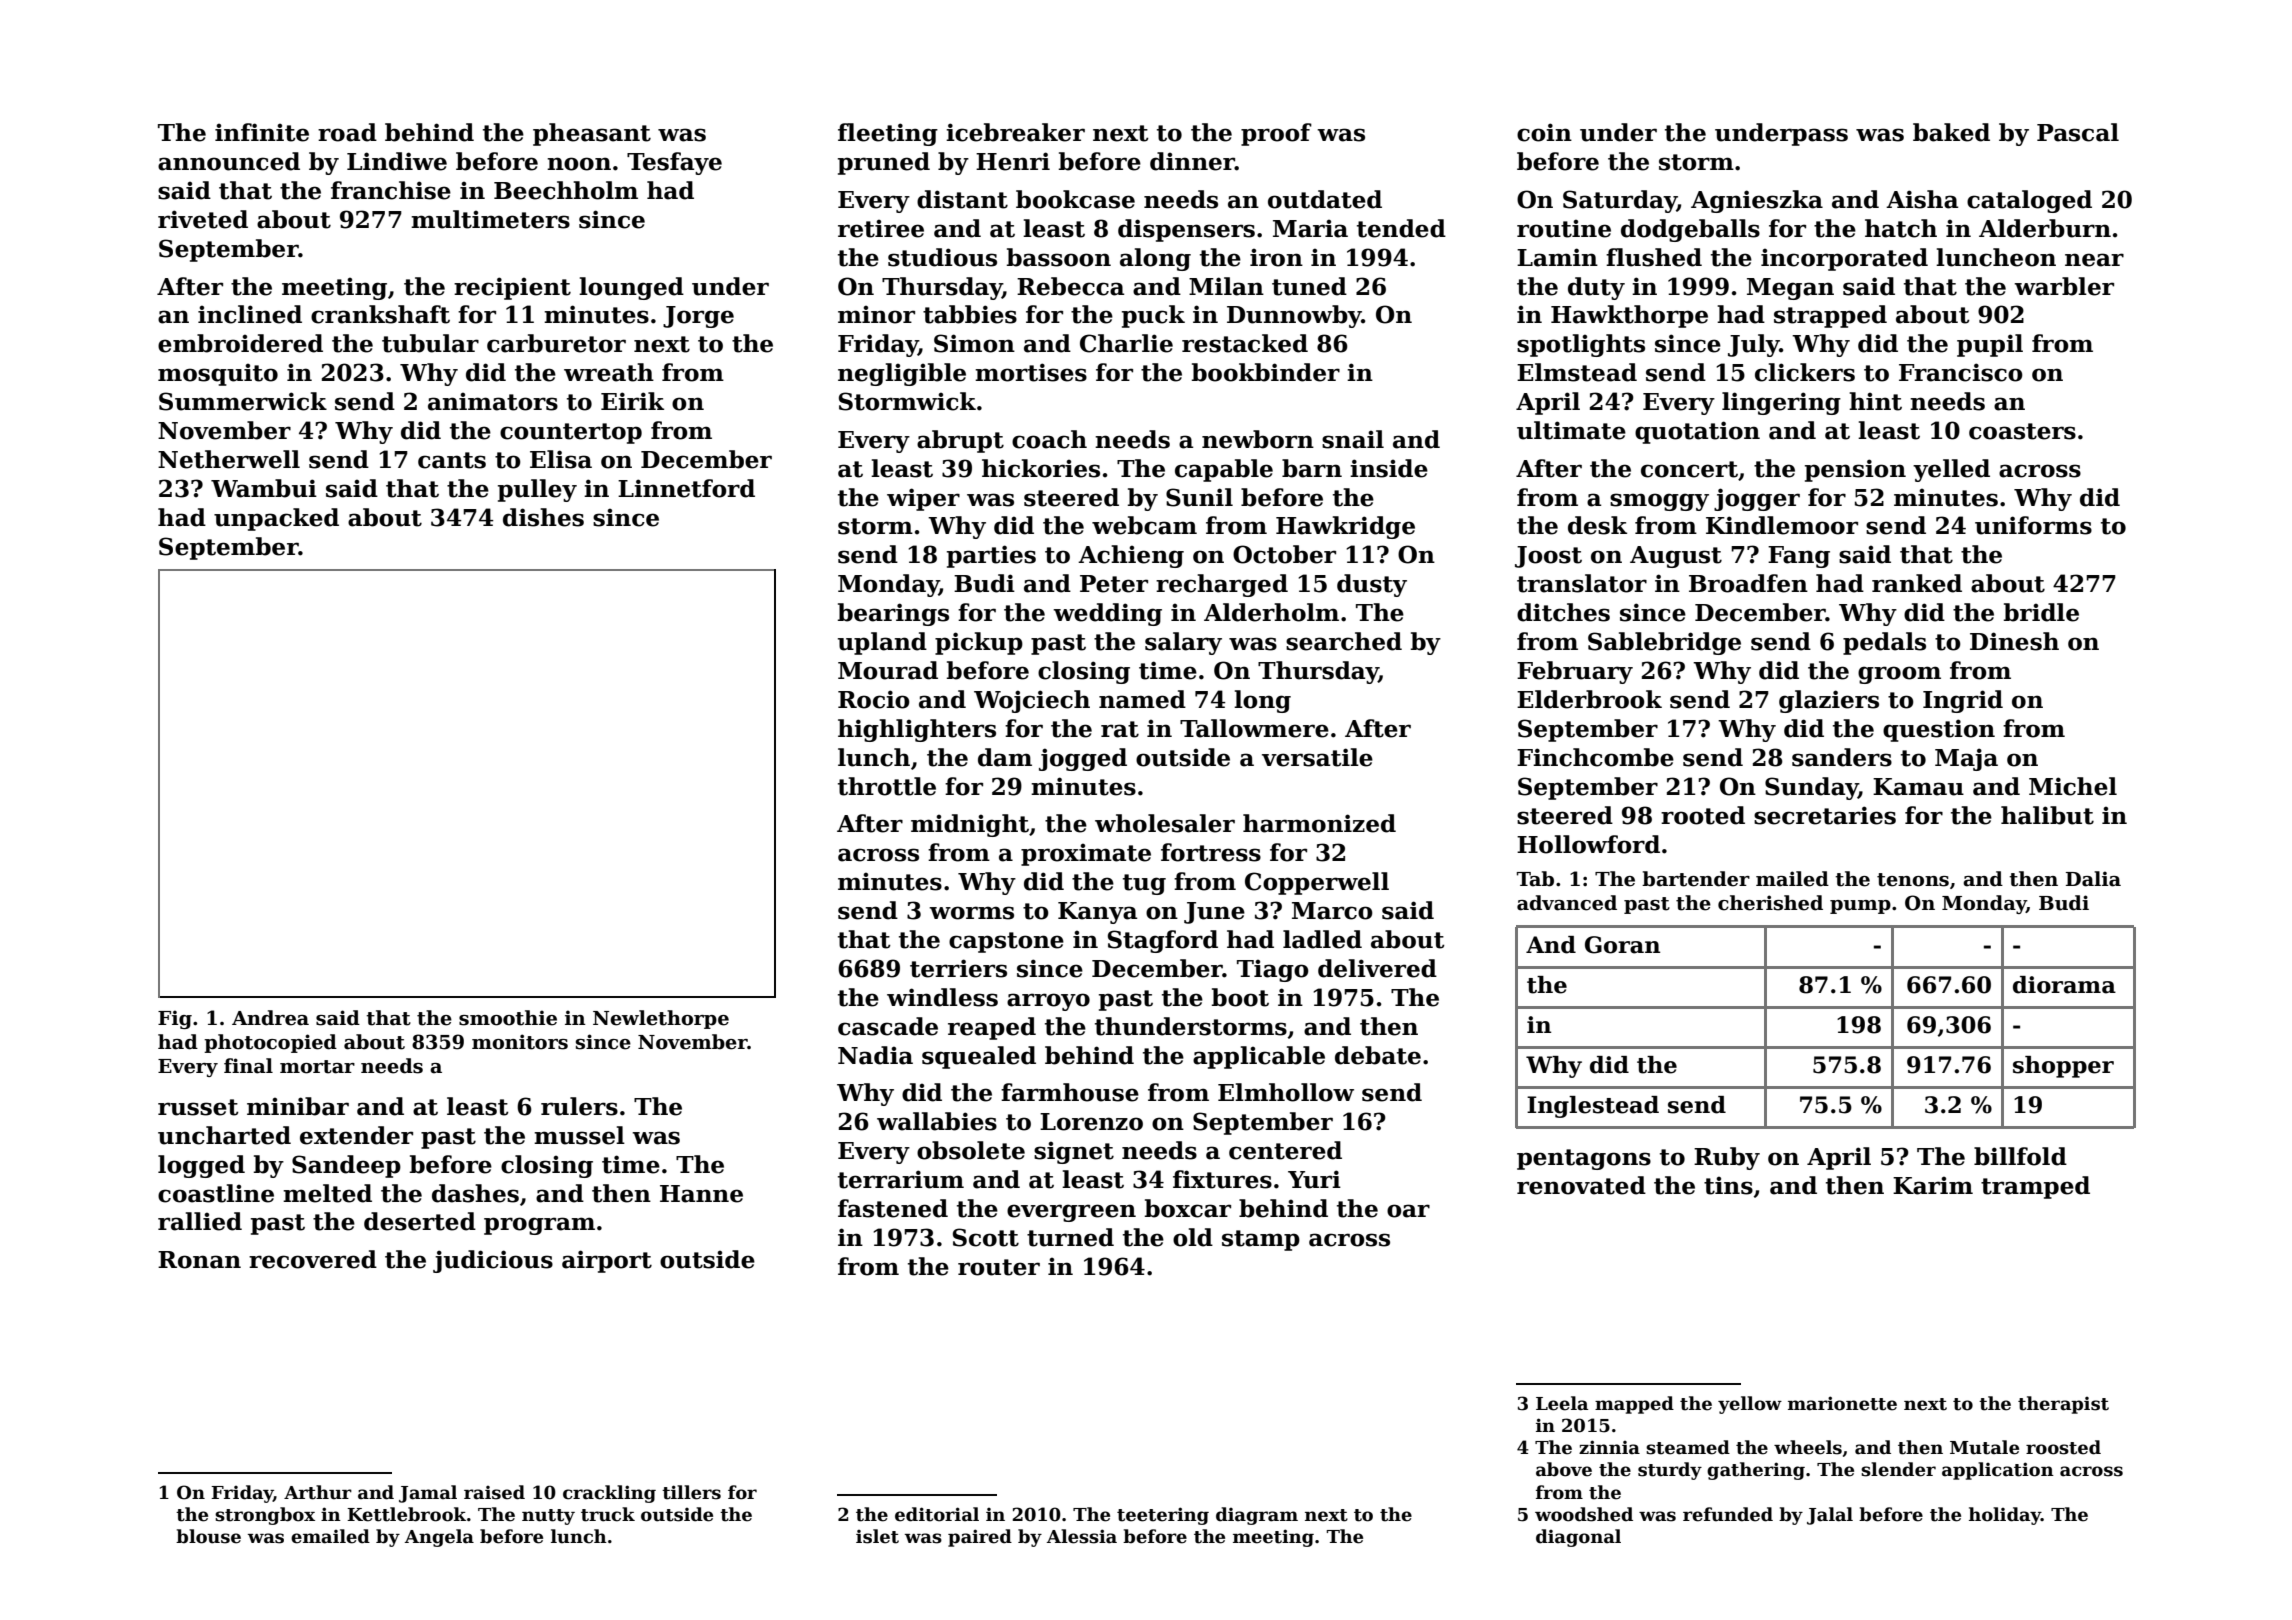 Image resolution: width=2292 pixels, height=1620 pixels. What do you see at coordinates (208, 1536) in the screenshot?
I see `blouse` at bounding box center [208, 1536].
